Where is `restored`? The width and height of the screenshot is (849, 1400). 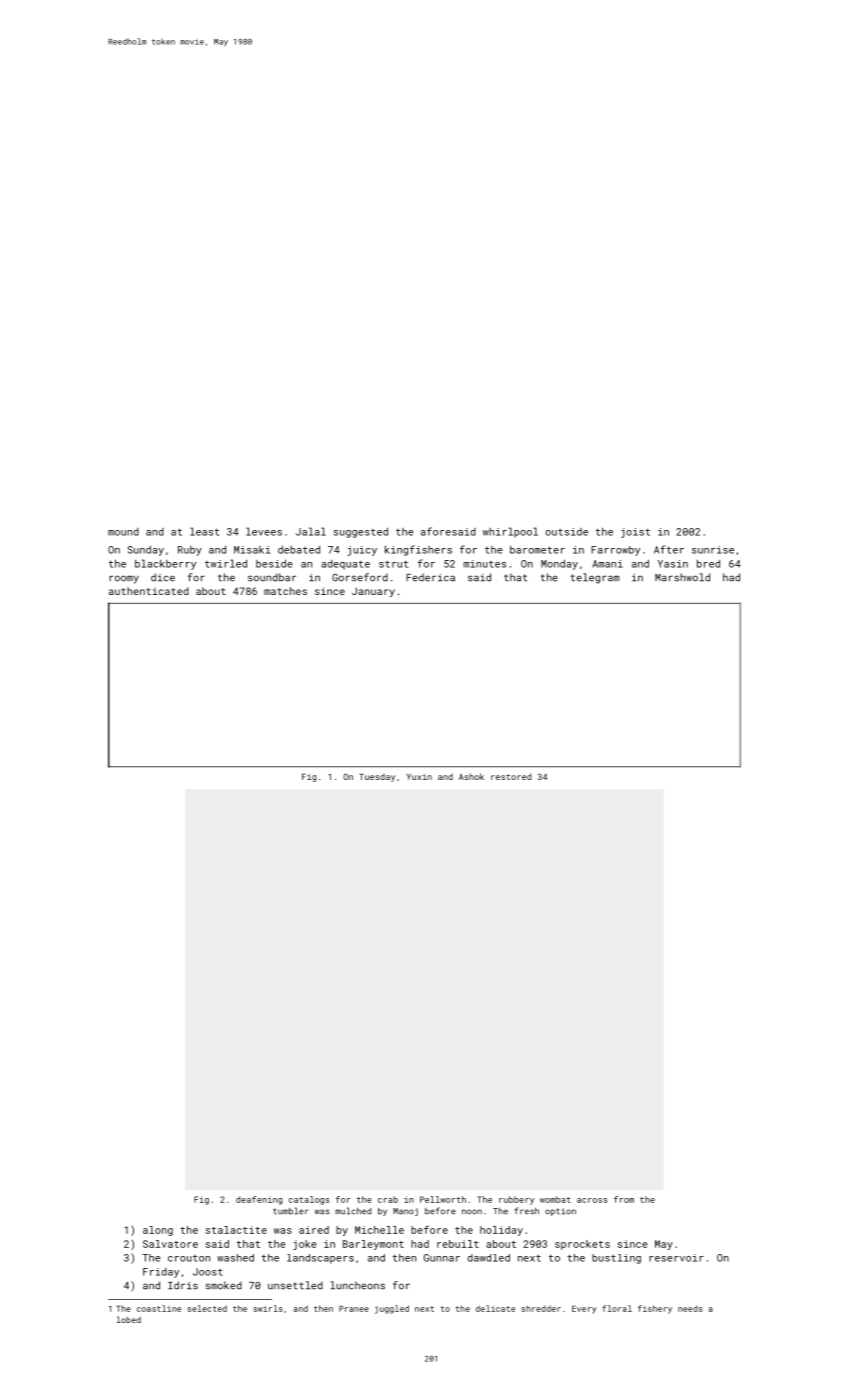
restored is located at coordinates (511, 776).
